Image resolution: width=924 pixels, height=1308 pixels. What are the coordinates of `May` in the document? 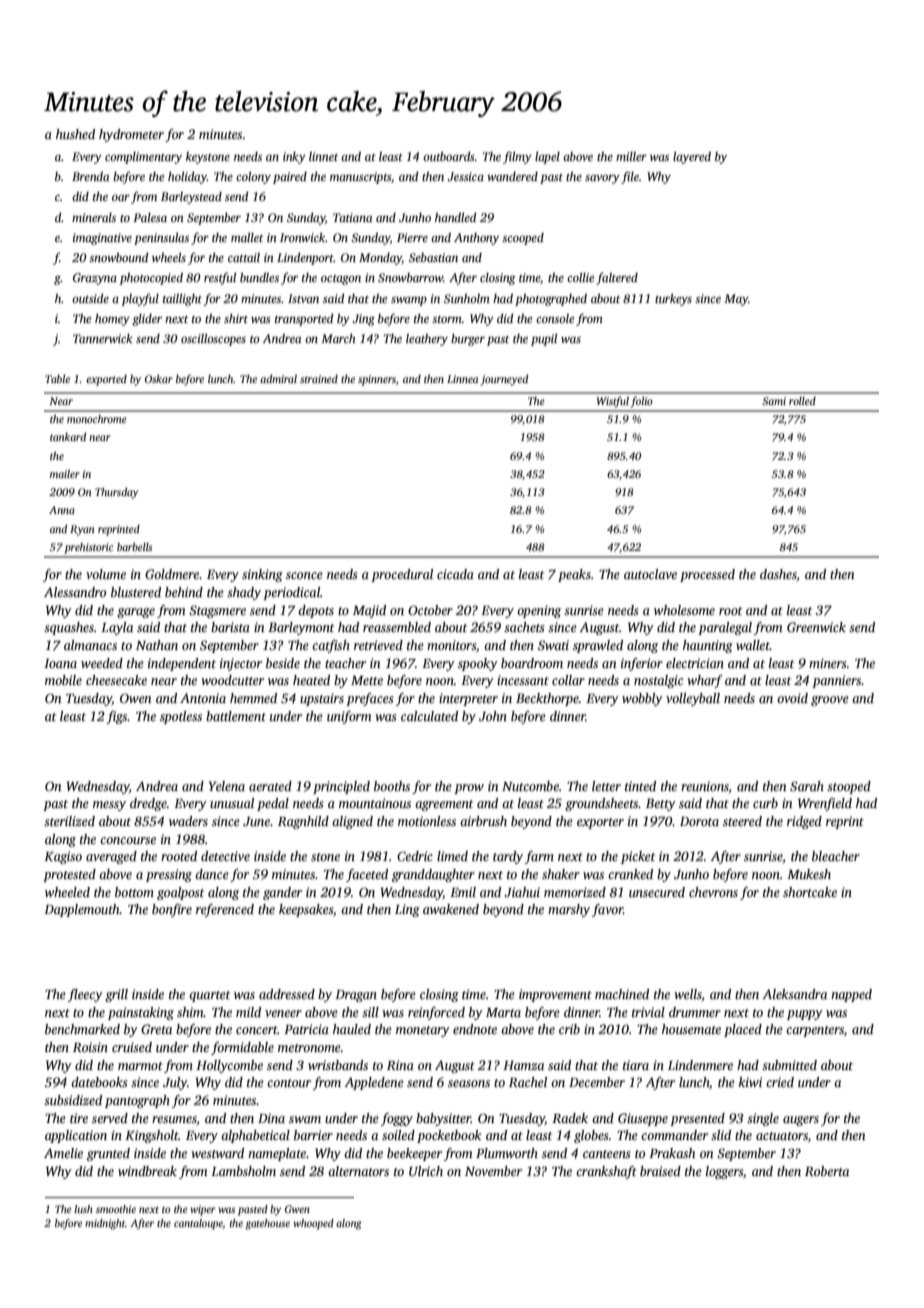 It's located at (736, 300).
